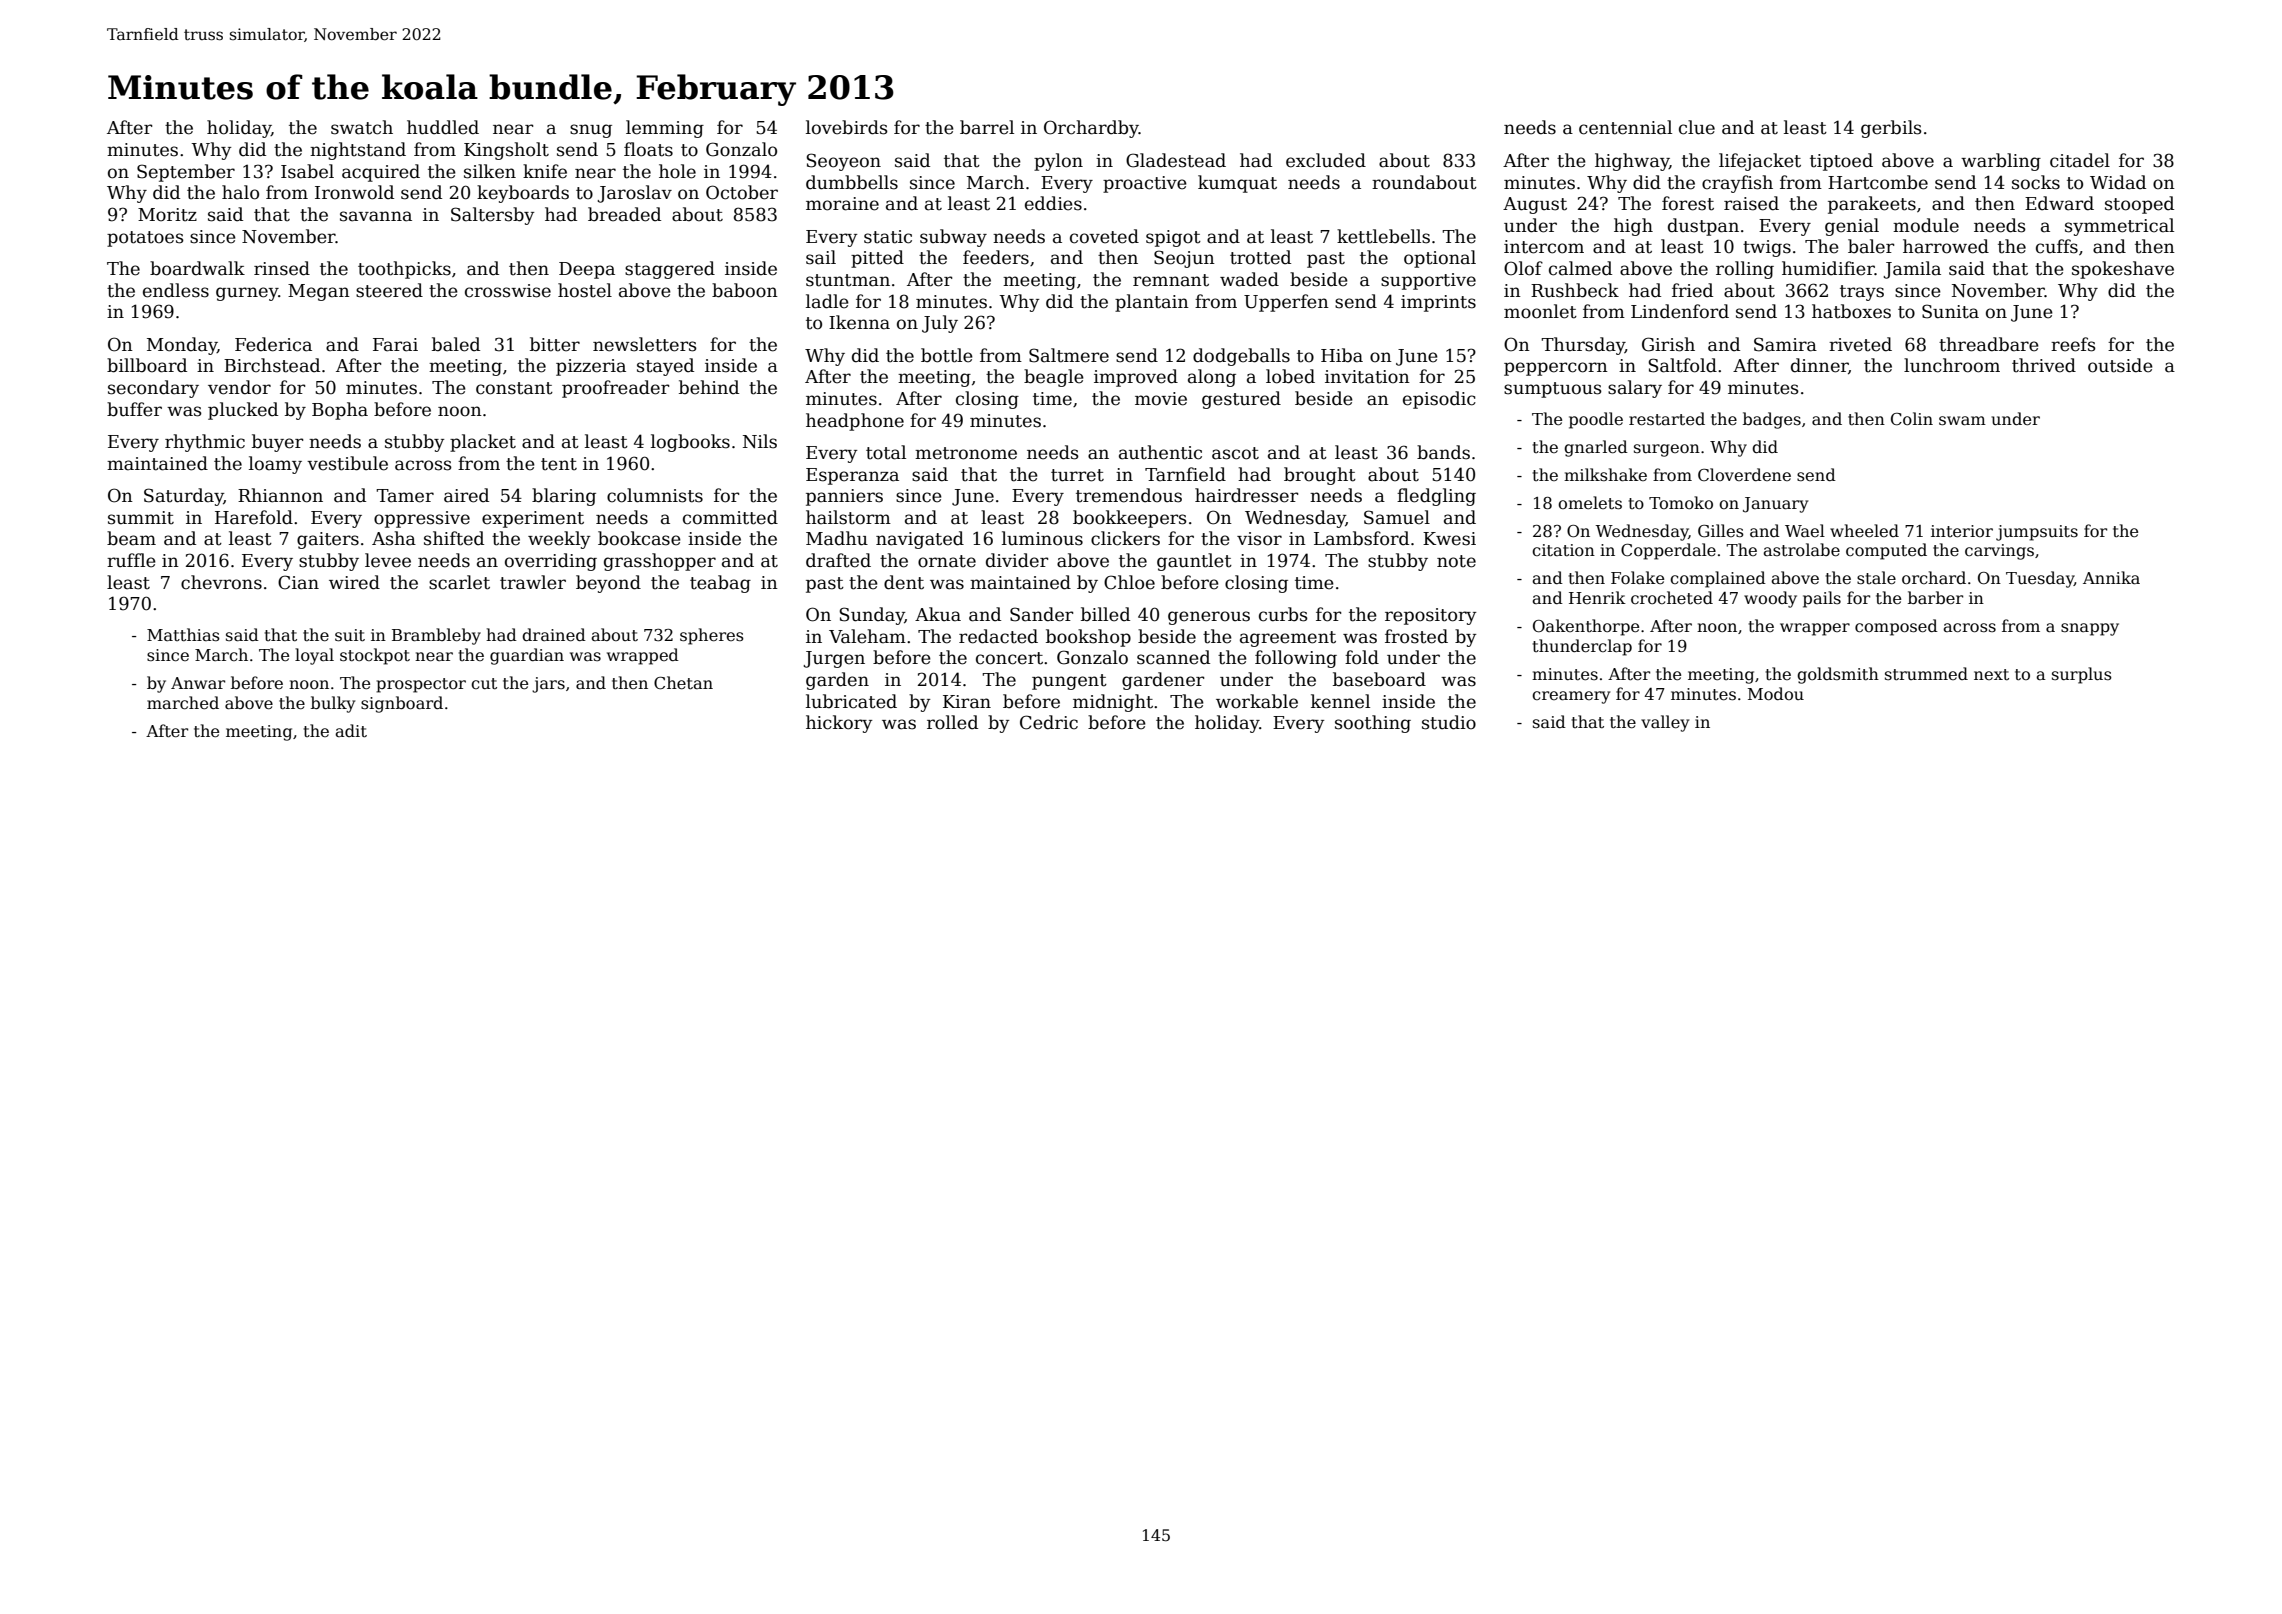  What do you see at coordinates (1367, 377) in the image?
I see `invitation` at bounding box center [1367, 377].
